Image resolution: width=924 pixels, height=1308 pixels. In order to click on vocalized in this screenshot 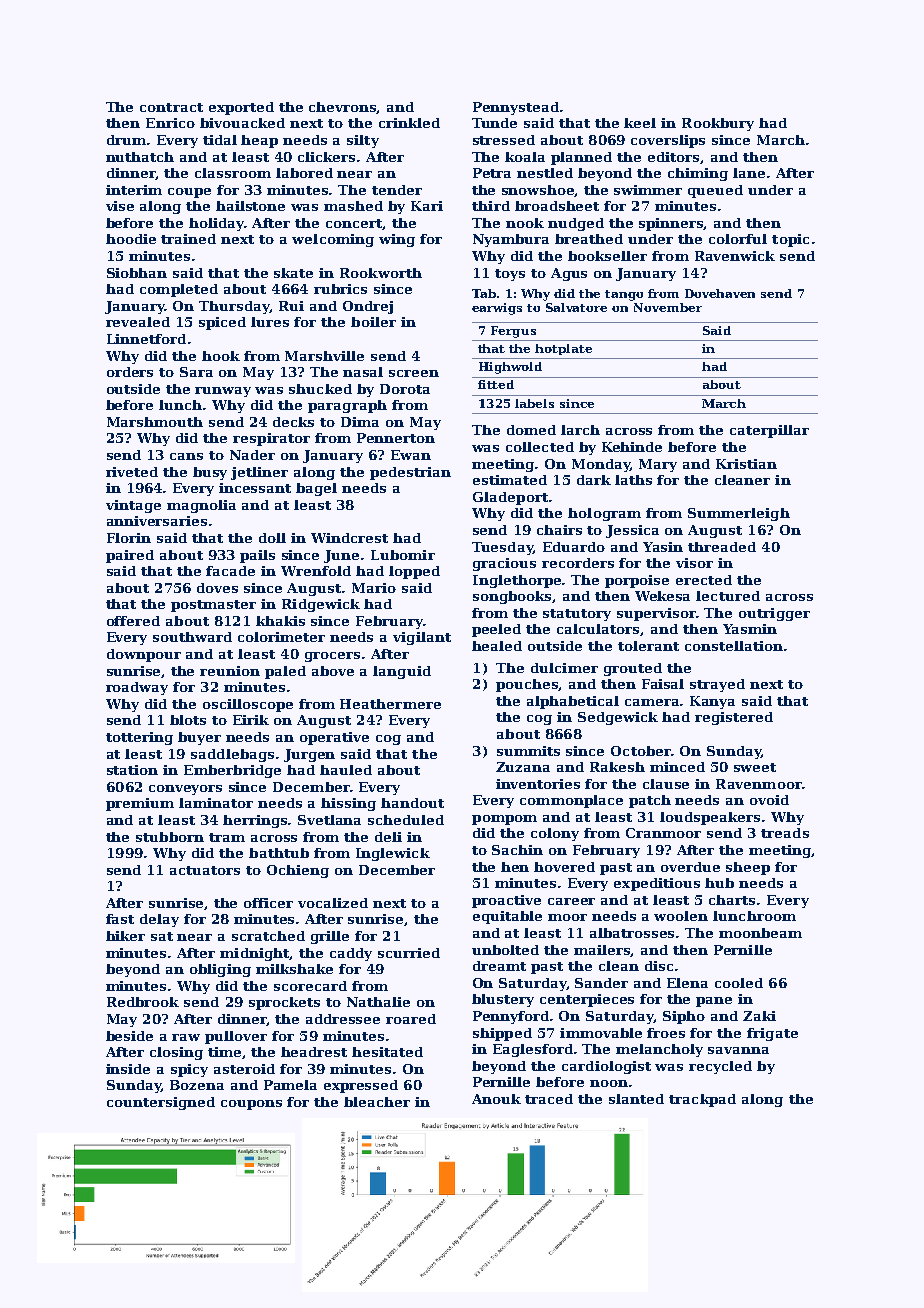, I will do `click(333, 903)`.
